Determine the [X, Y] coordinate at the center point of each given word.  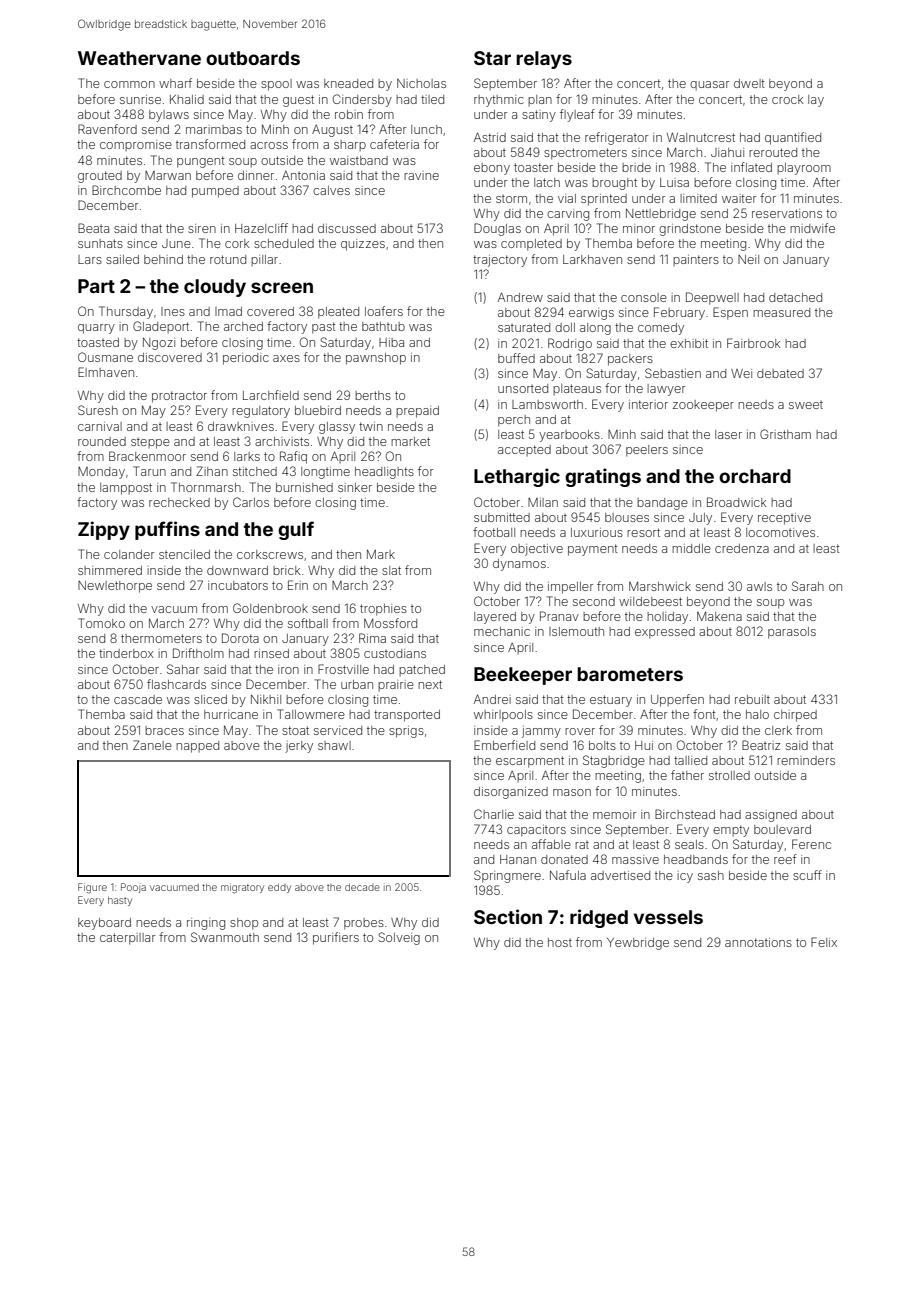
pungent [201, 162]
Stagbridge [614, 761]
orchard [755, 476]
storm [511, 199]
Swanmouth [225, 937]
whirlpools [503, 716]
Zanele [152, 745]
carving [568, 215]
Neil [748, 259]
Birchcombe [126, 190]
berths [373, 395]
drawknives [241, 426]
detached [795, 297]
